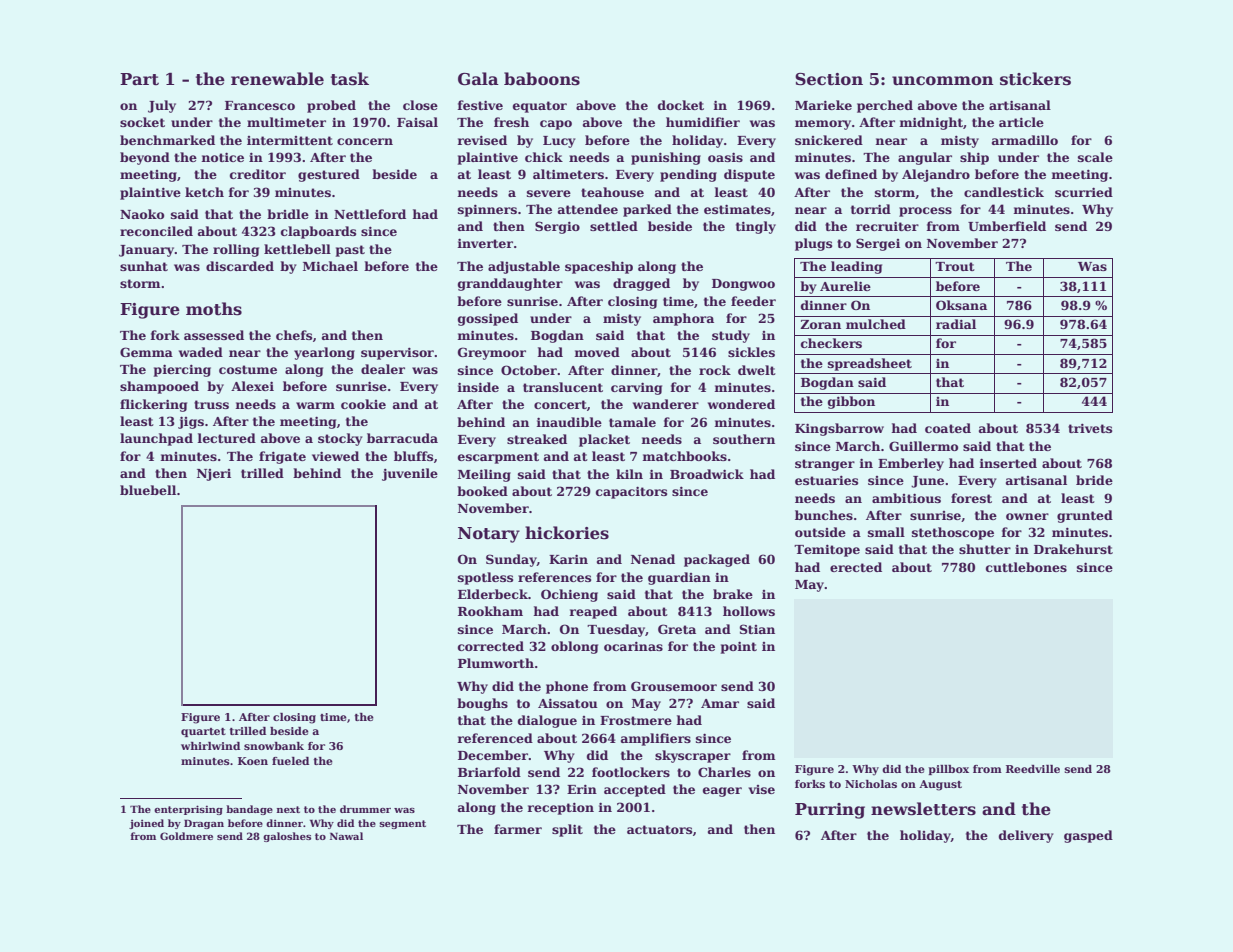 The image size is (1233, 952). I want to click on delivery, so click(1026, 836).
